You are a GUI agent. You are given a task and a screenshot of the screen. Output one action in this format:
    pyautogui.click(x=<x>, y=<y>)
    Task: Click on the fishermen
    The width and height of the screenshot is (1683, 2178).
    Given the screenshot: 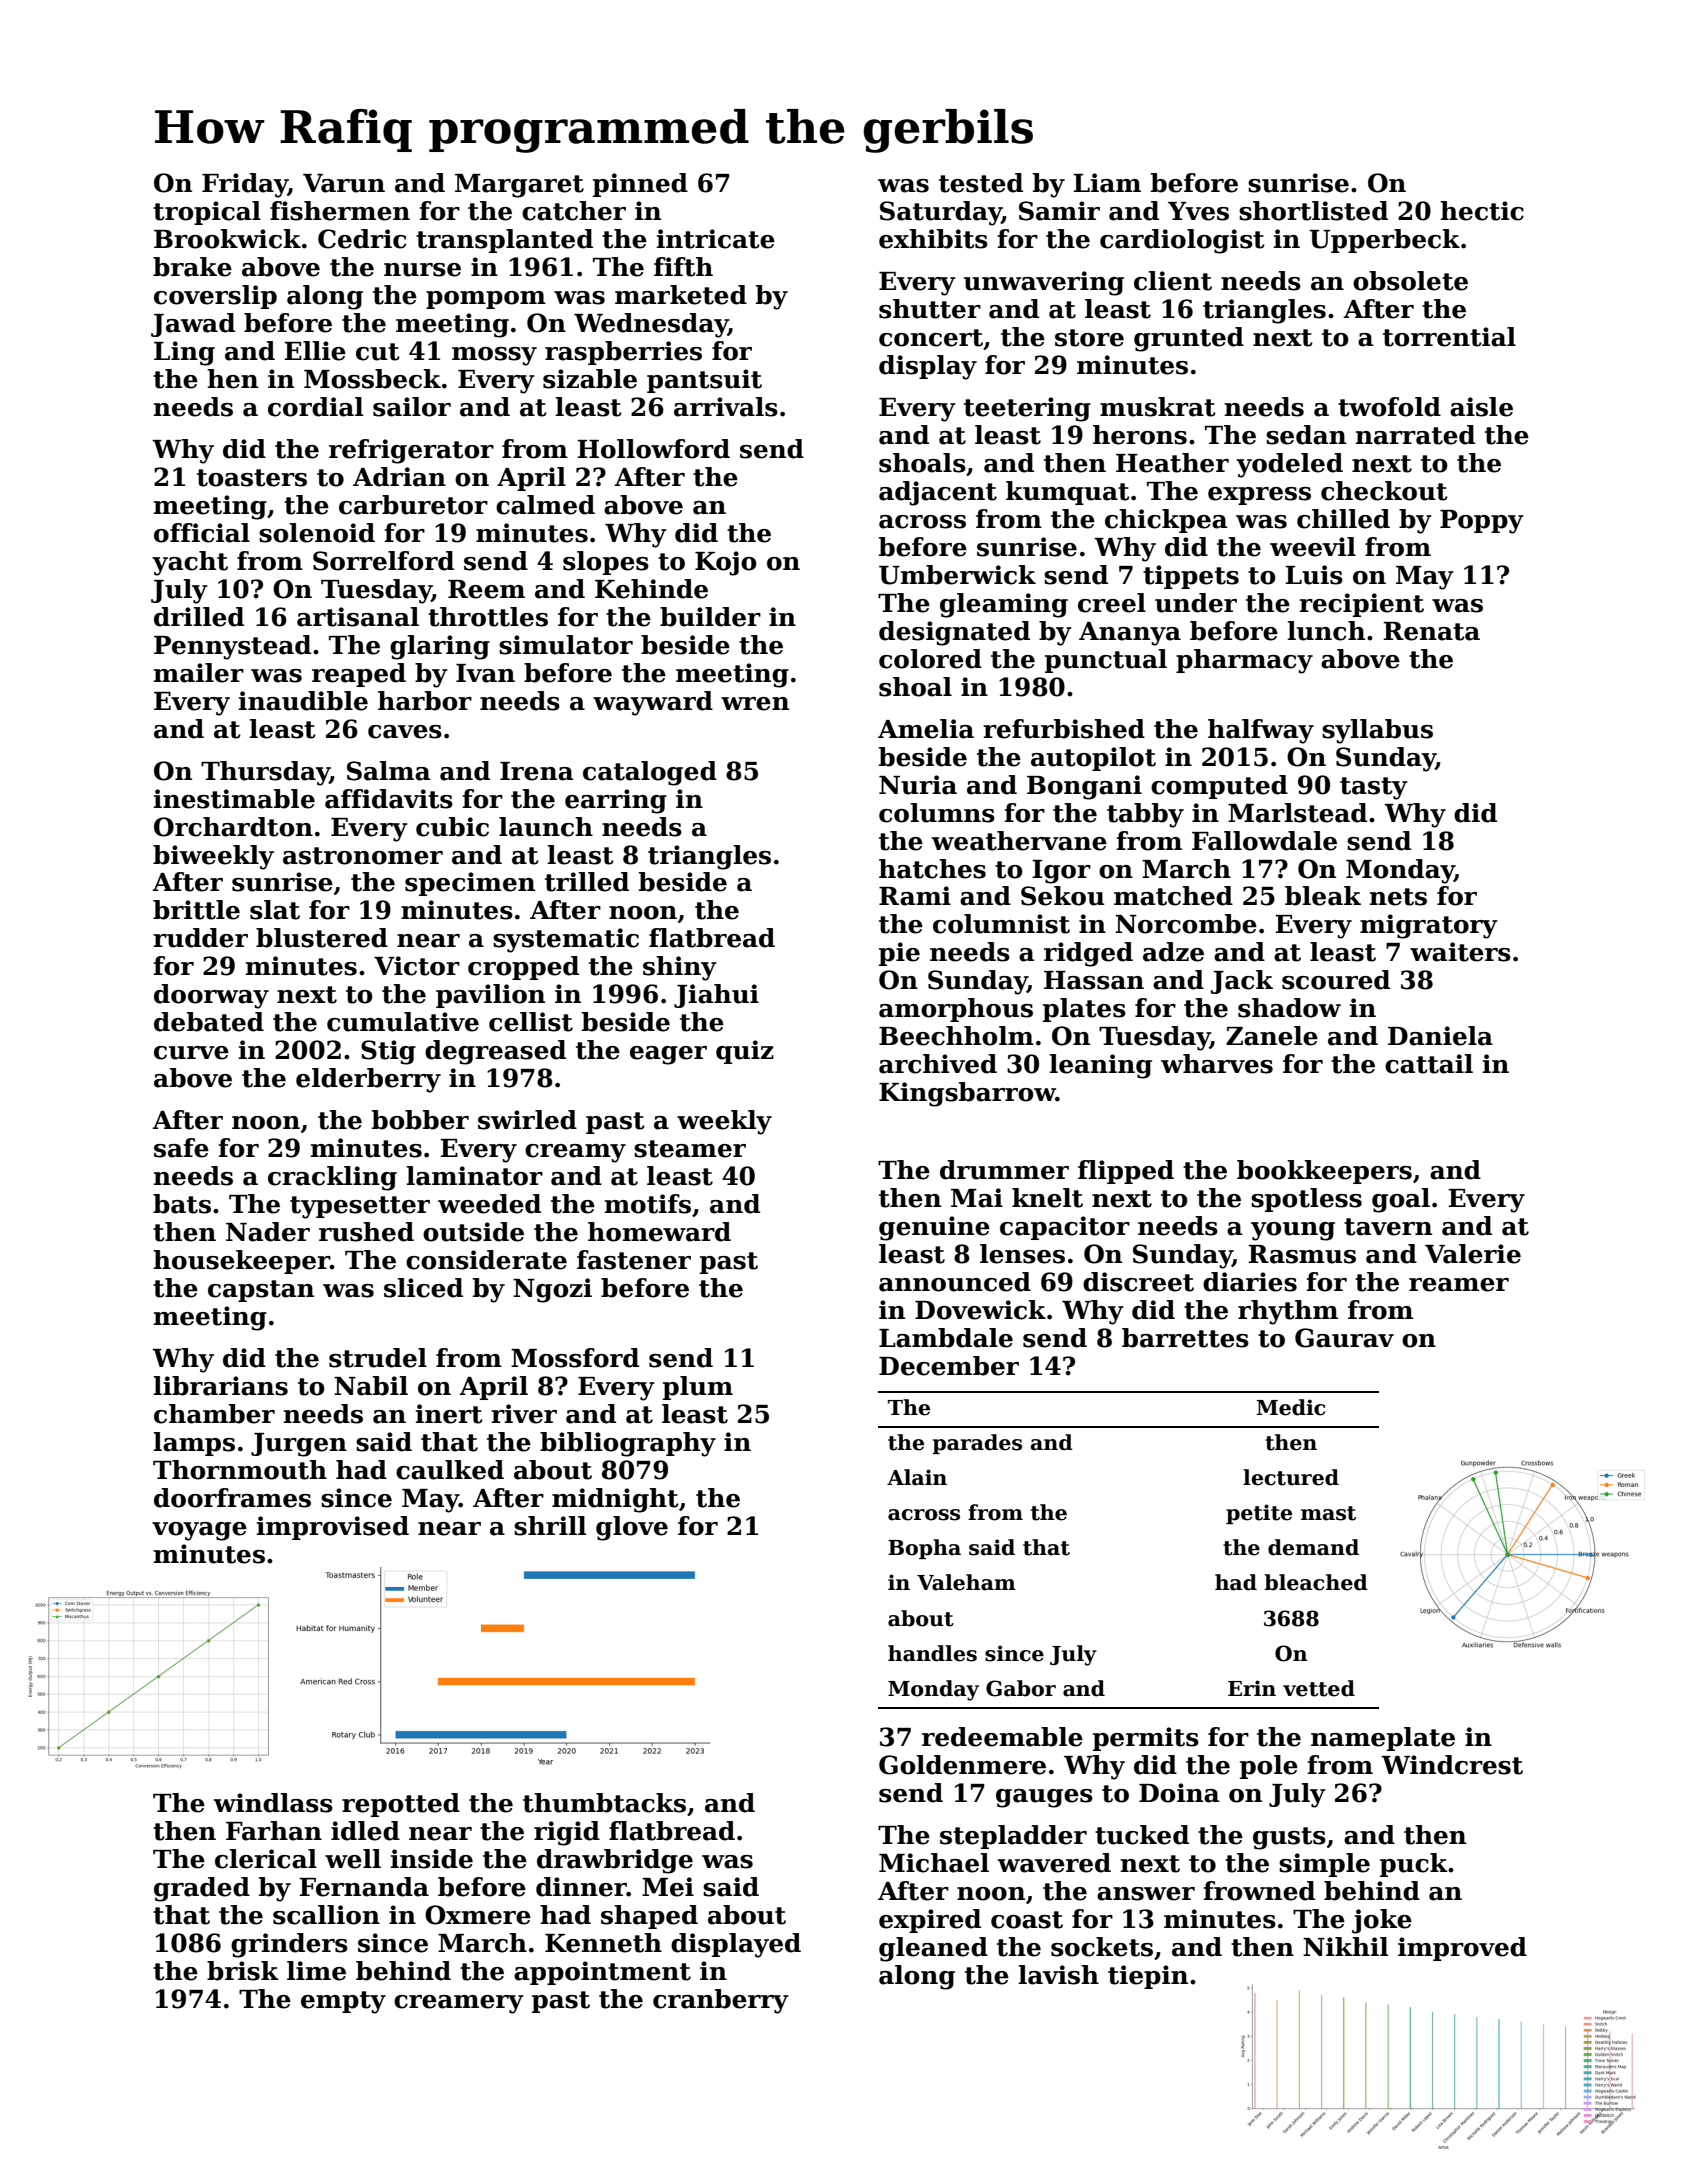 What is the action you would take?
    pyautogui.click(x=340, y=211)
